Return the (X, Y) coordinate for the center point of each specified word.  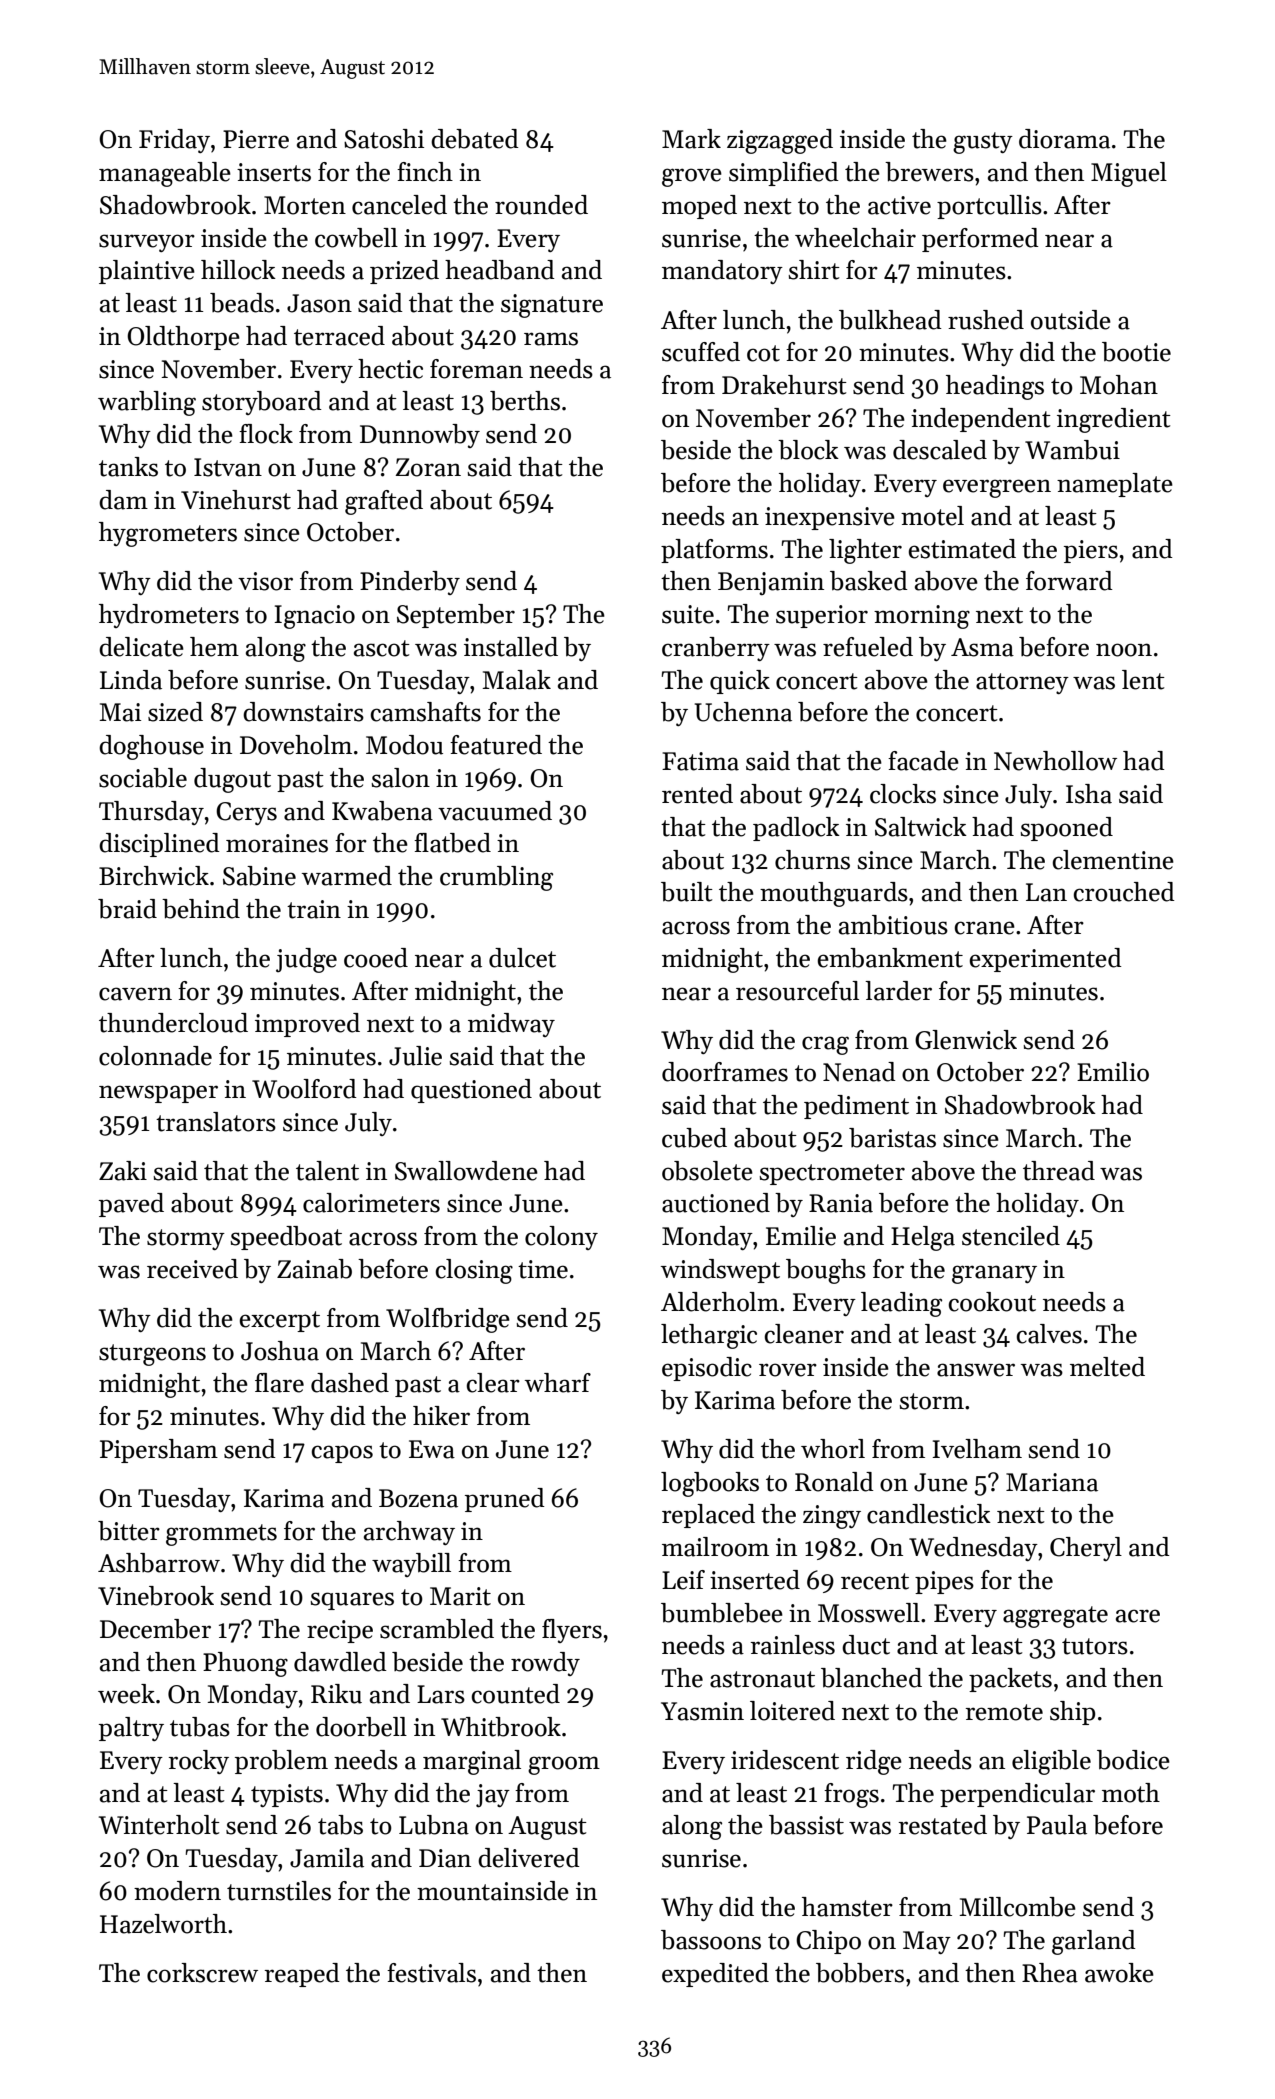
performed (980, 240)
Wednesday (973, 1549)
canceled (399, 205)
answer (976, 1370)
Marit (460, 1596)
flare (279, 1383)
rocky (198, 1762)
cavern (135, 994)
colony (561, 1238)
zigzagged (780, 141)
